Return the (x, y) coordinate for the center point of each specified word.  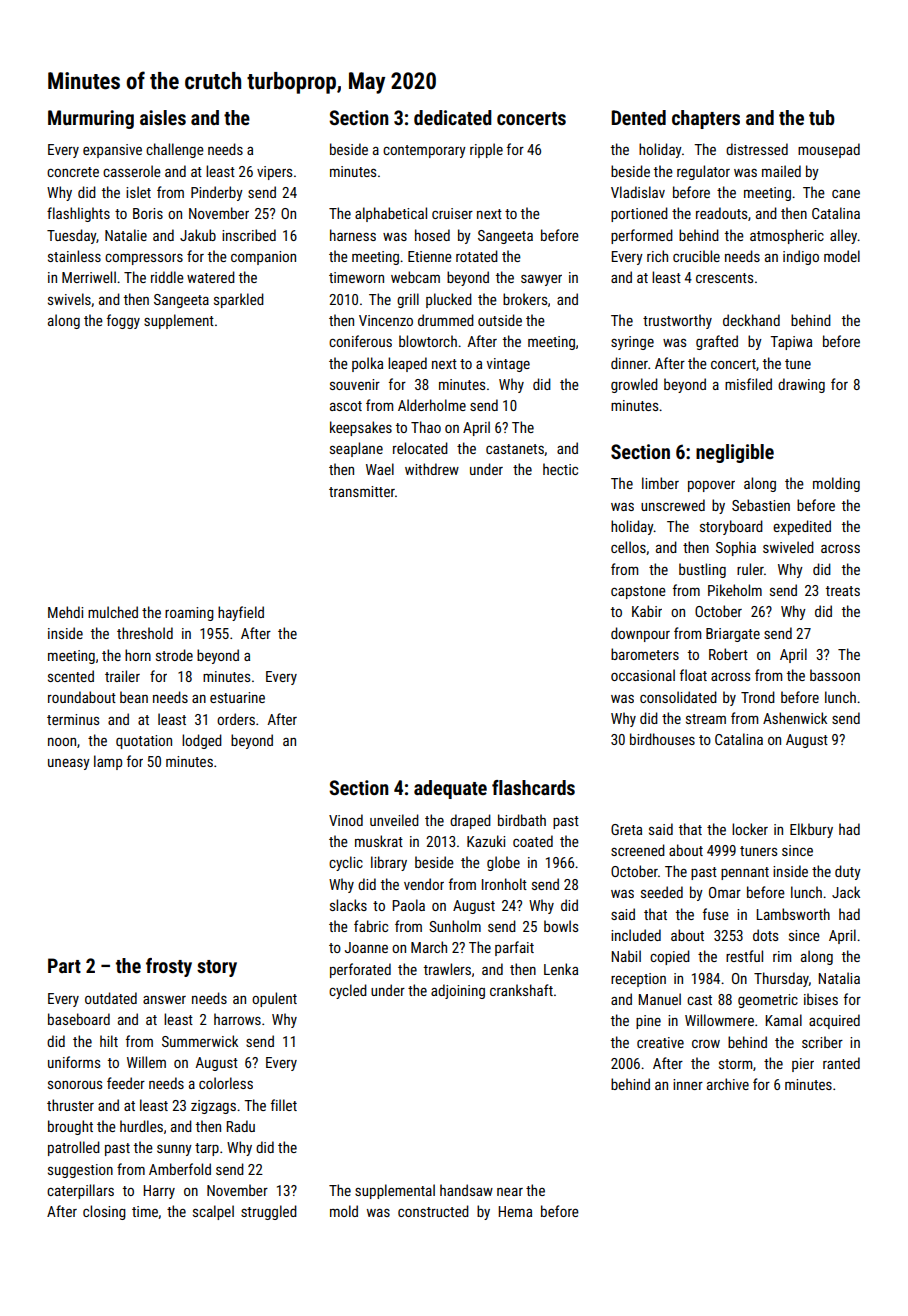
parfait (514, 948)
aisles (163, 117)
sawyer (541, 280)
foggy (123, 321)
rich (657, 256)
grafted (717, 342)
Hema (515, 1211)
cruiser (452, 213)
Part (64, 965)
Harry (159, 1192)
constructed (433, 1211)
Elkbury (811, 830)
